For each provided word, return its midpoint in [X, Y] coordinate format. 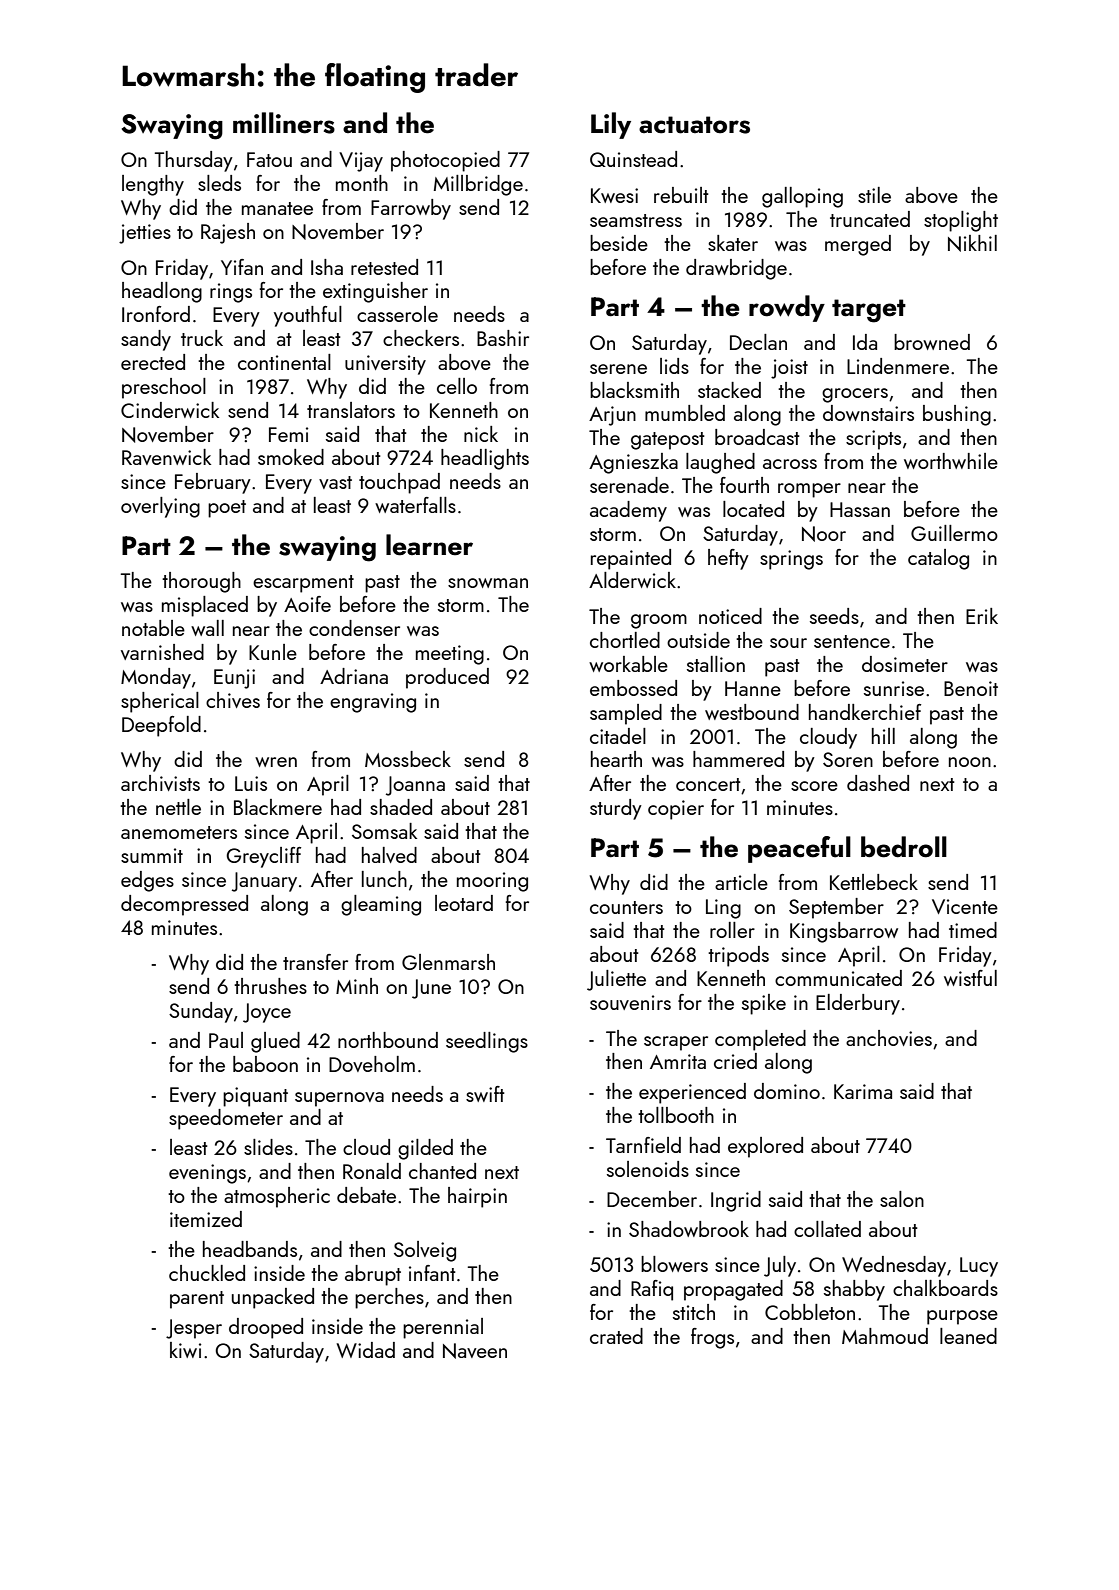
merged [858, 245]
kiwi [185, 1350]
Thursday [194, 161]
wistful [970, 978]
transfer [315, 962]
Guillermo [954, 533]
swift [485, 1094]
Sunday [201, 1012]
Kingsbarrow [844, 932]
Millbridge [478, 185]
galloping [802, 197]
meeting [450, 655]
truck [202, 338]
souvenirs [630, 1002]
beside [619, 243]
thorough [201, 582]
